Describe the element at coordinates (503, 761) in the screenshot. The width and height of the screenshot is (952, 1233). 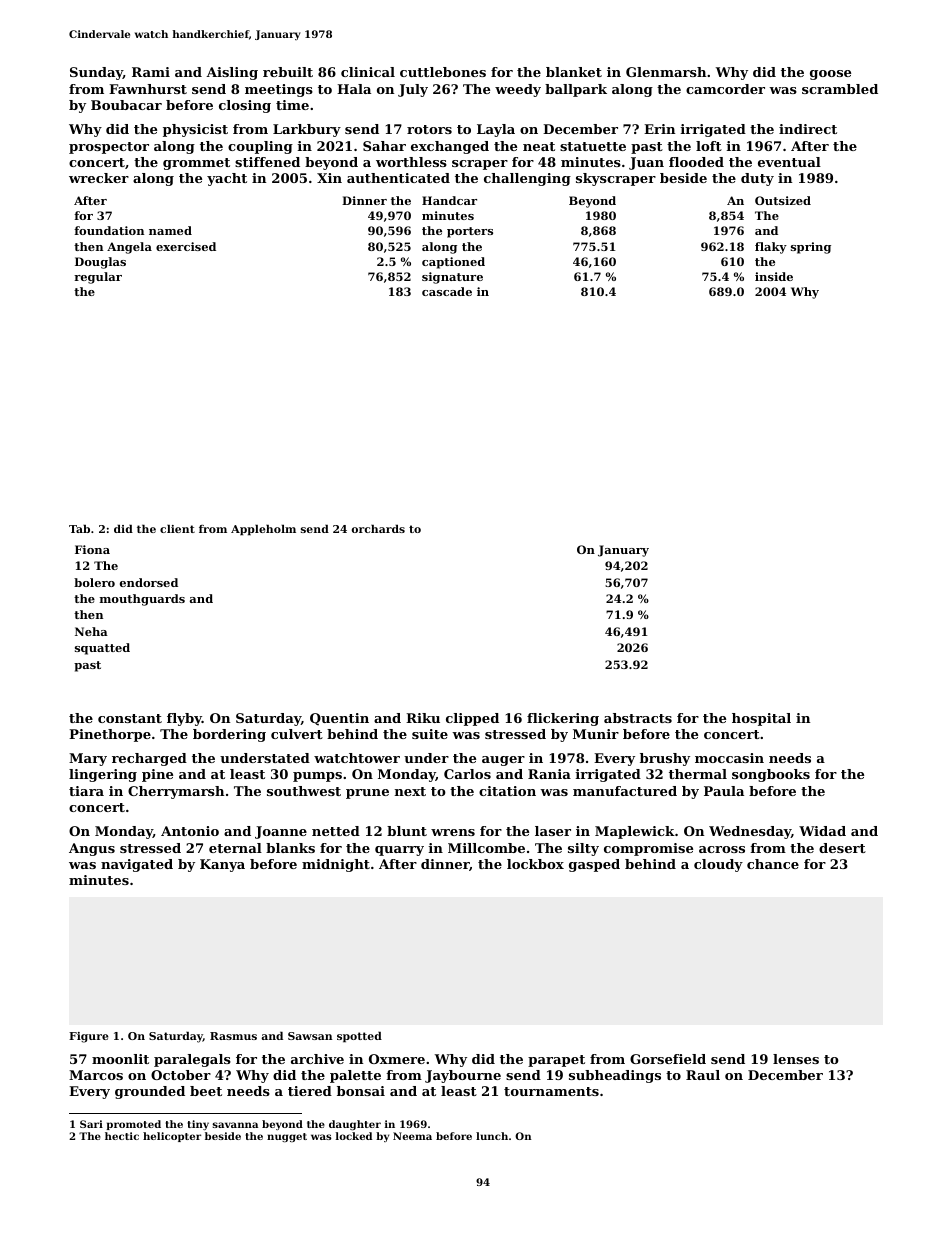
I see `auger` at that location.
